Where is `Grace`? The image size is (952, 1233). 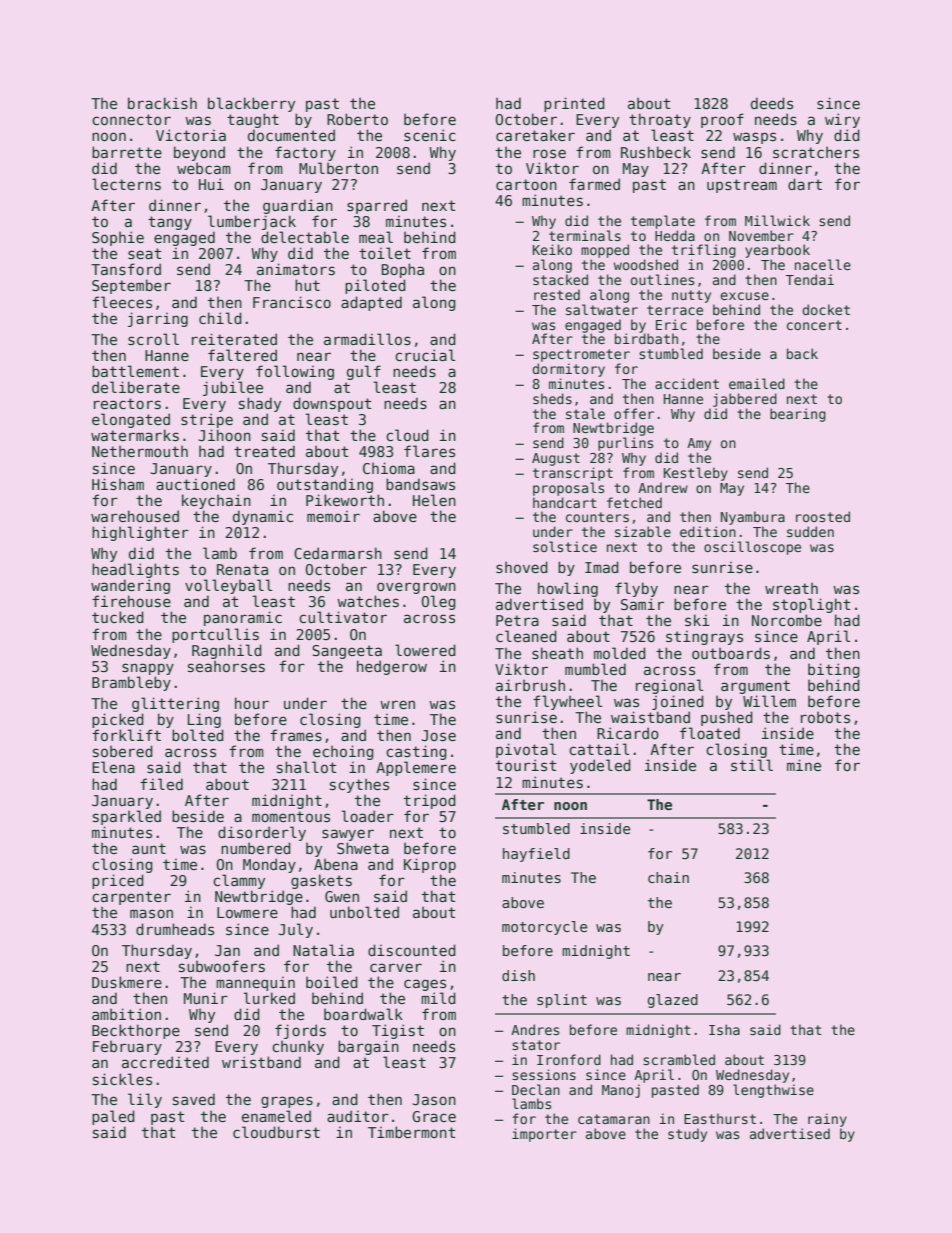
Grace is located at coordinates (434, 1116).
